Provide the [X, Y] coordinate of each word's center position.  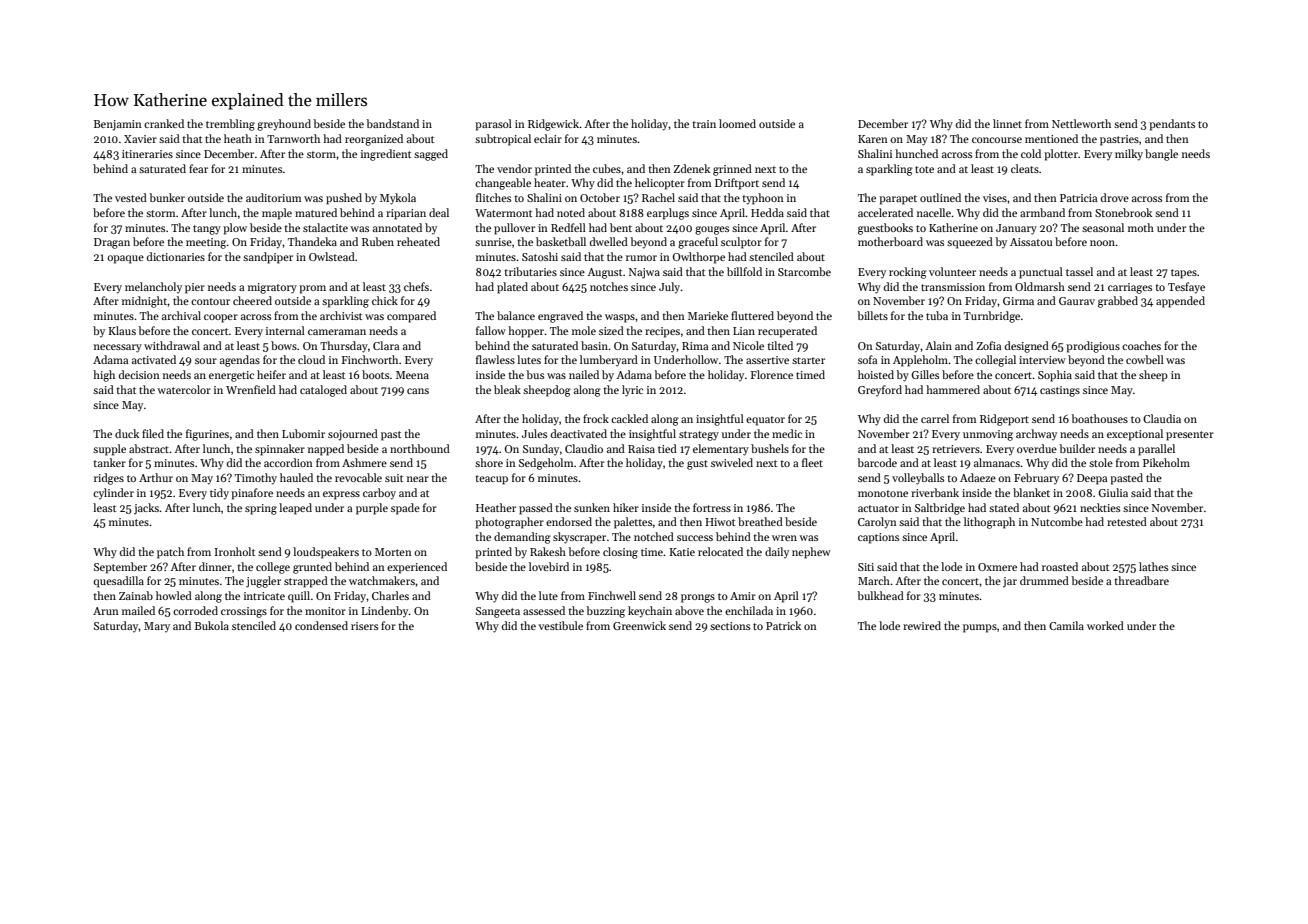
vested [131, 197]
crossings [244, 612]
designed [1027, 347]
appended [1180, 302]
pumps [980, 628]
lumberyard [609, 360]
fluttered [752, 315]
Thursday [344, 347]
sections [730, 626]
